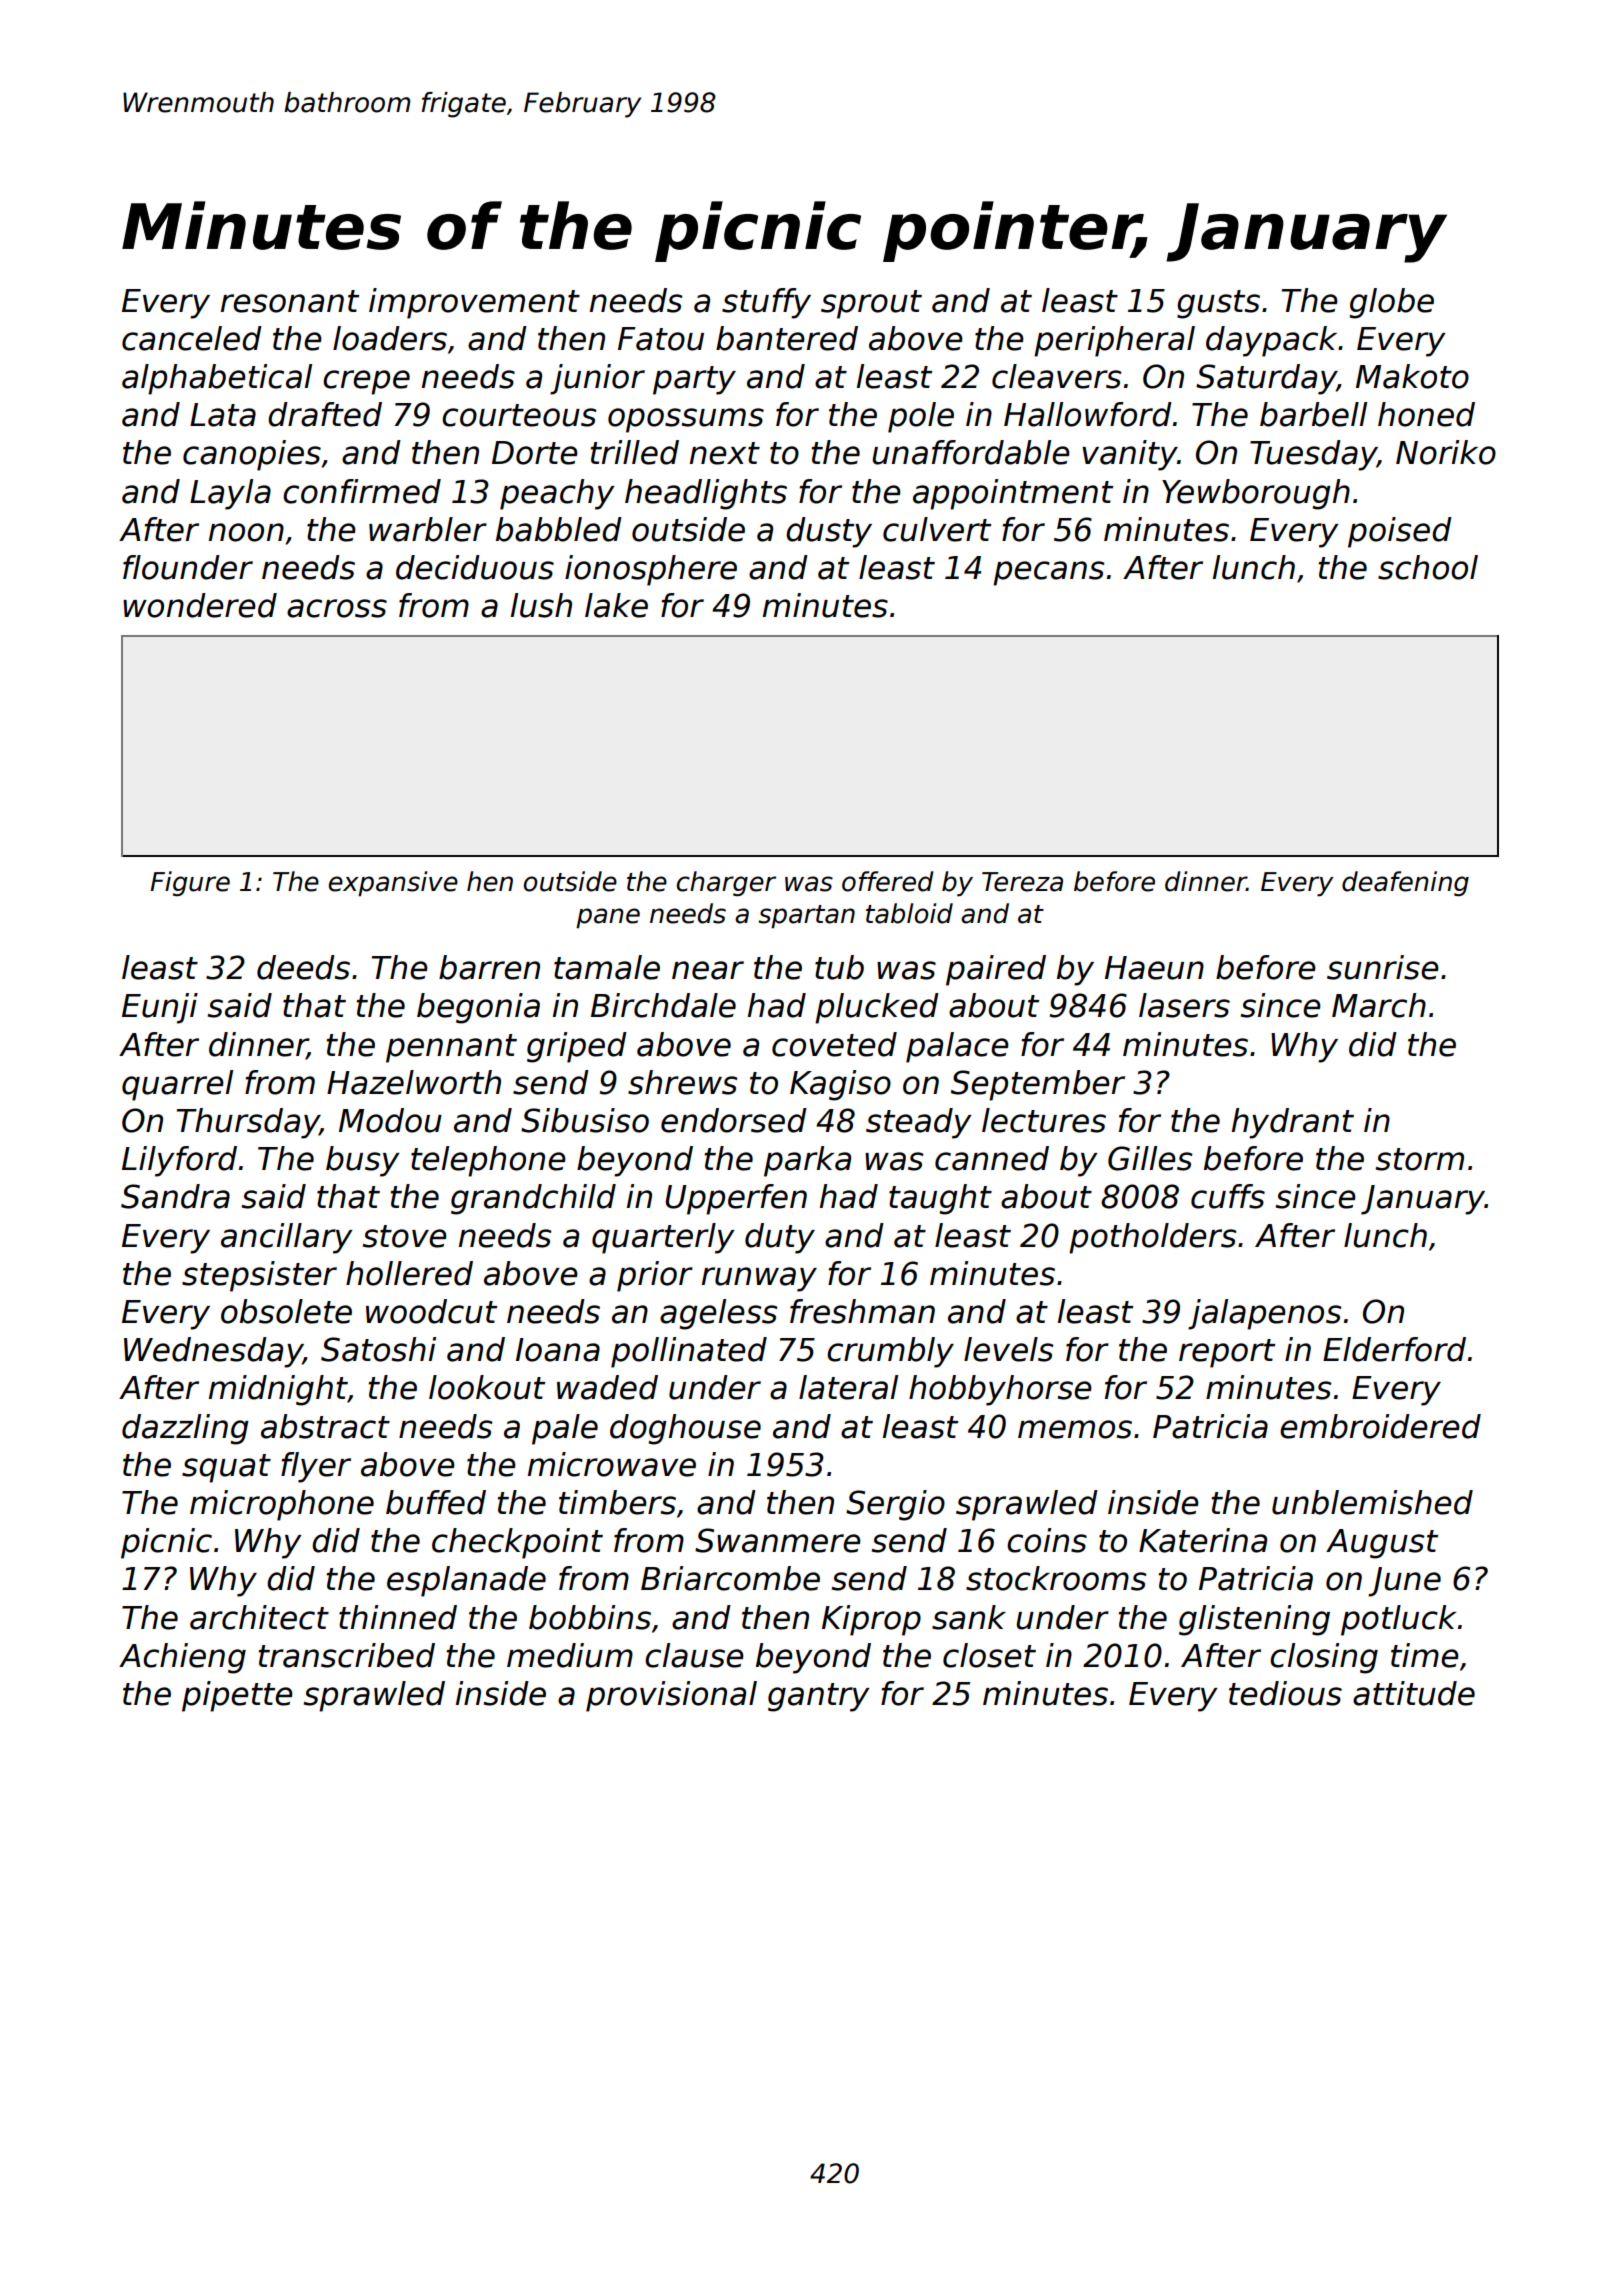 This document has height=2292, width=1620. What do you see at coordinates (488, 1161) in the document?
I see `telephone` at bounding box center [488, 1161].
